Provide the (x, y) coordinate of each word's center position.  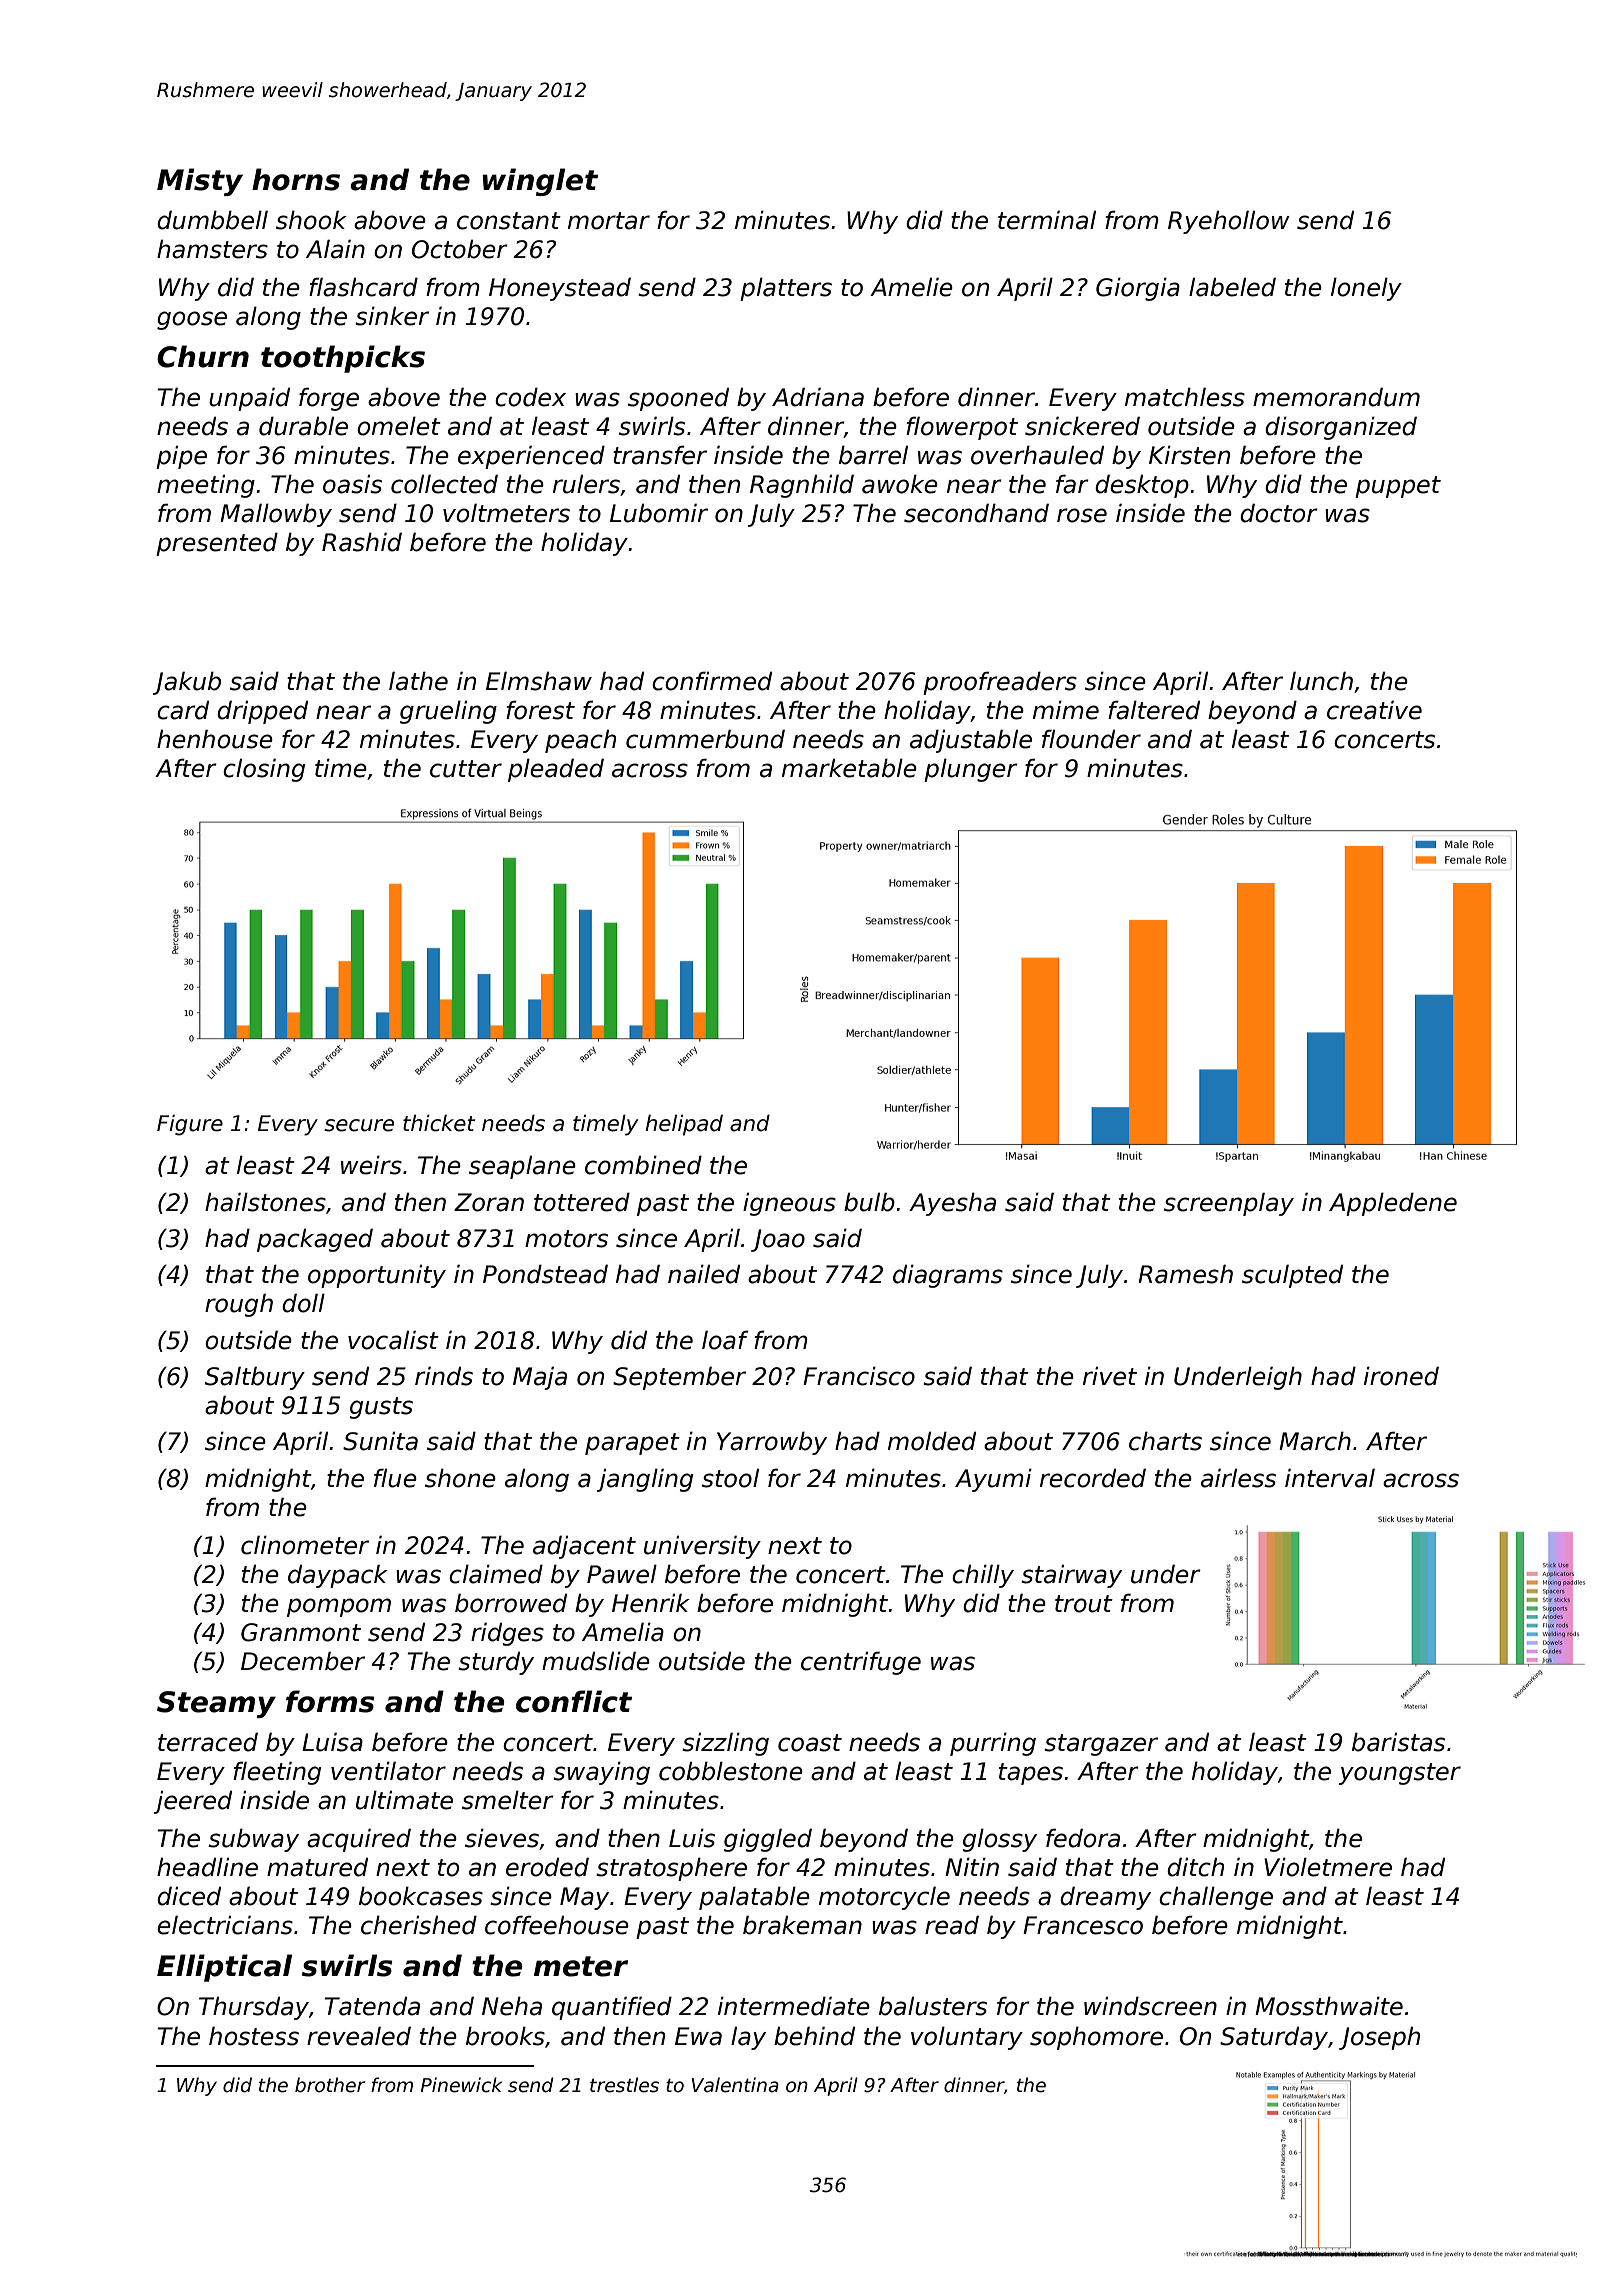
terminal (1047, 220)
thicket (439, 1123)
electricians (225, 1925)
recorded (1093, 1478)
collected (444, 484)
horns (296, 179)
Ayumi (993, 1480)
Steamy (216, 1704)
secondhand (976, 513)
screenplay (1229, 1204)
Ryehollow (1229, 222)
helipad (684, 1125)
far (1072, 484)
